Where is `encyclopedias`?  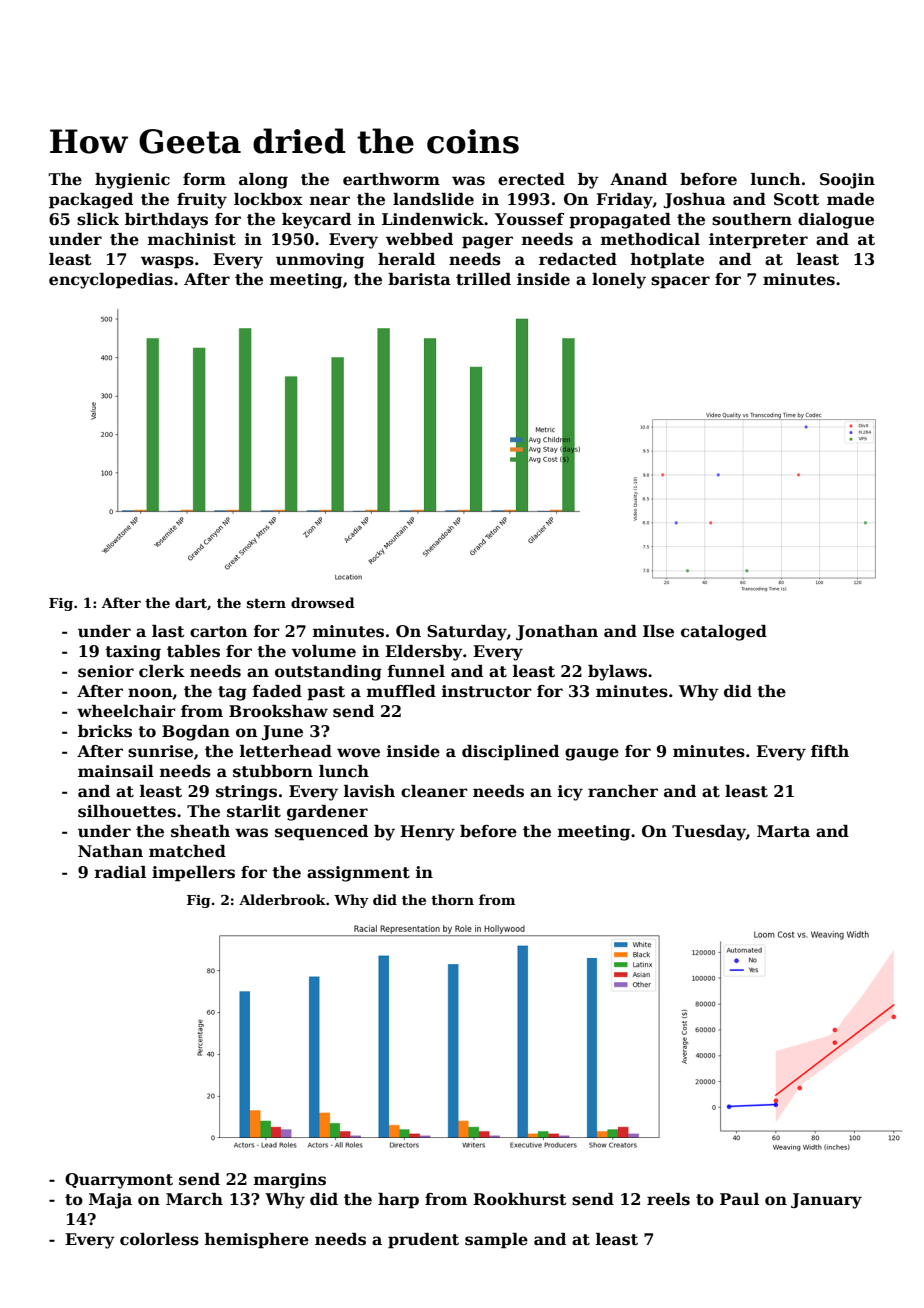 encyclopedias is located at coordinates (111, 281).
